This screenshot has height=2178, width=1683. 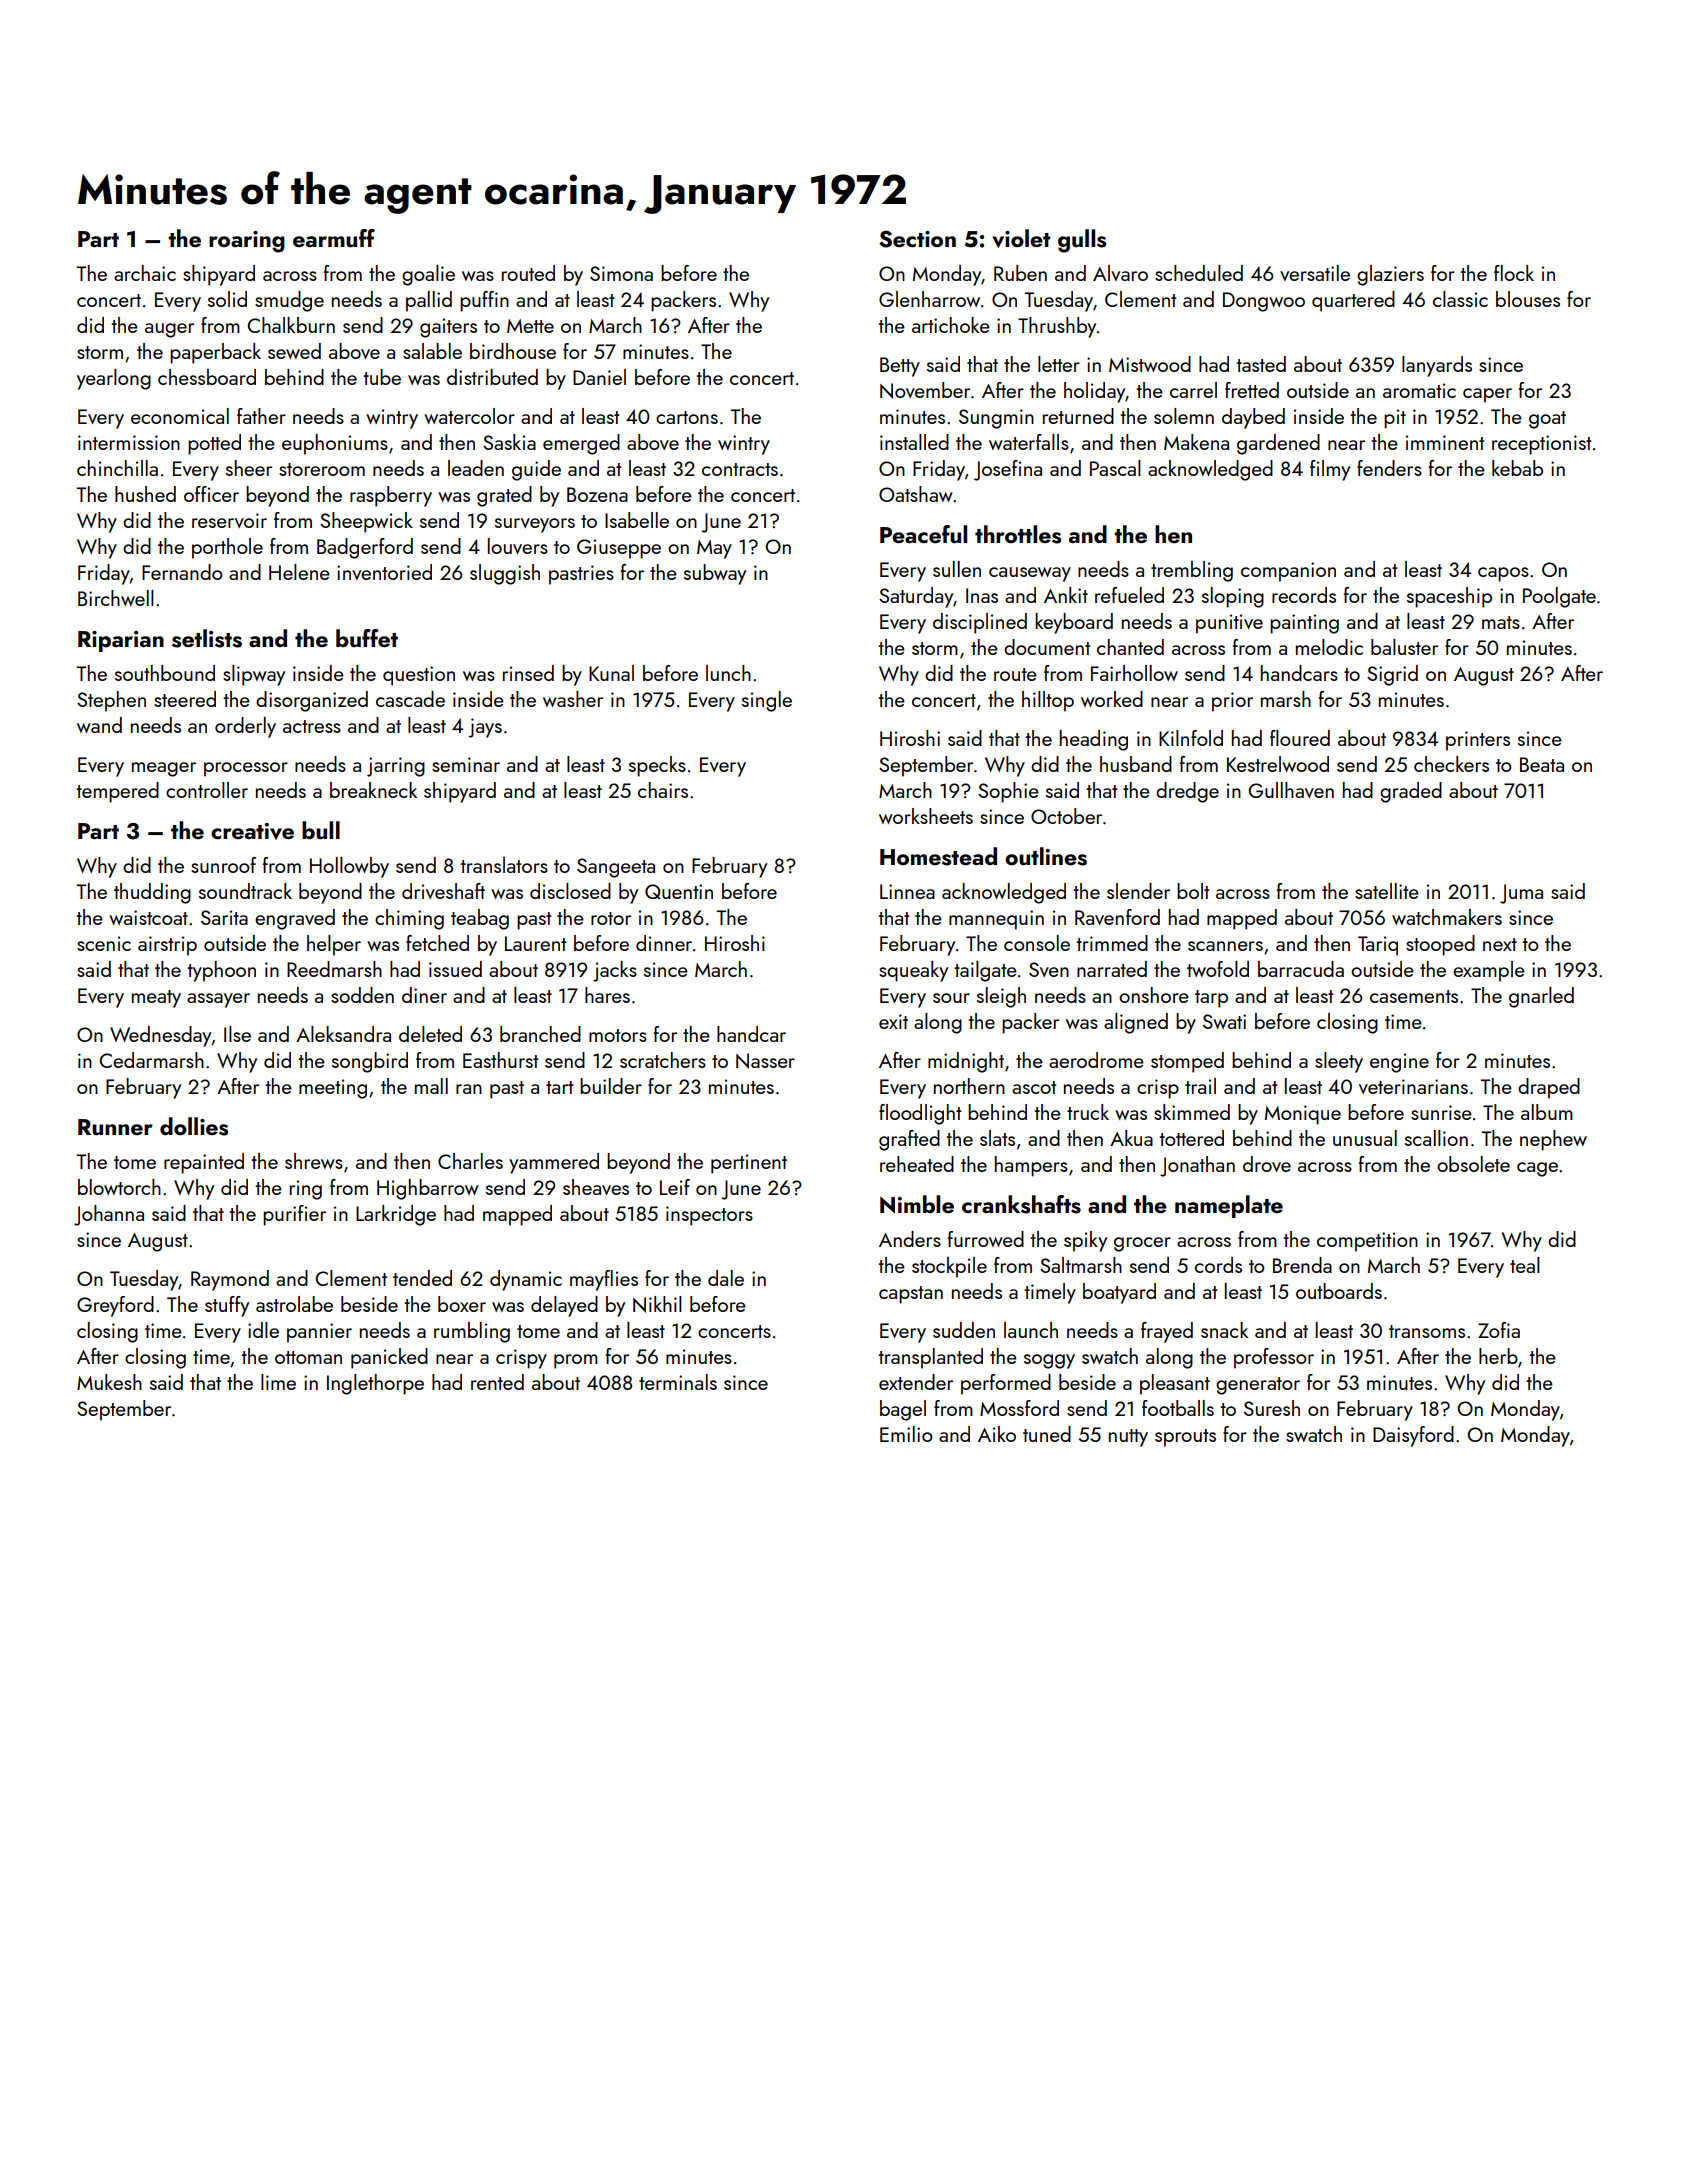 I want to click on Mukesh, so click(x=109, y=1382).
